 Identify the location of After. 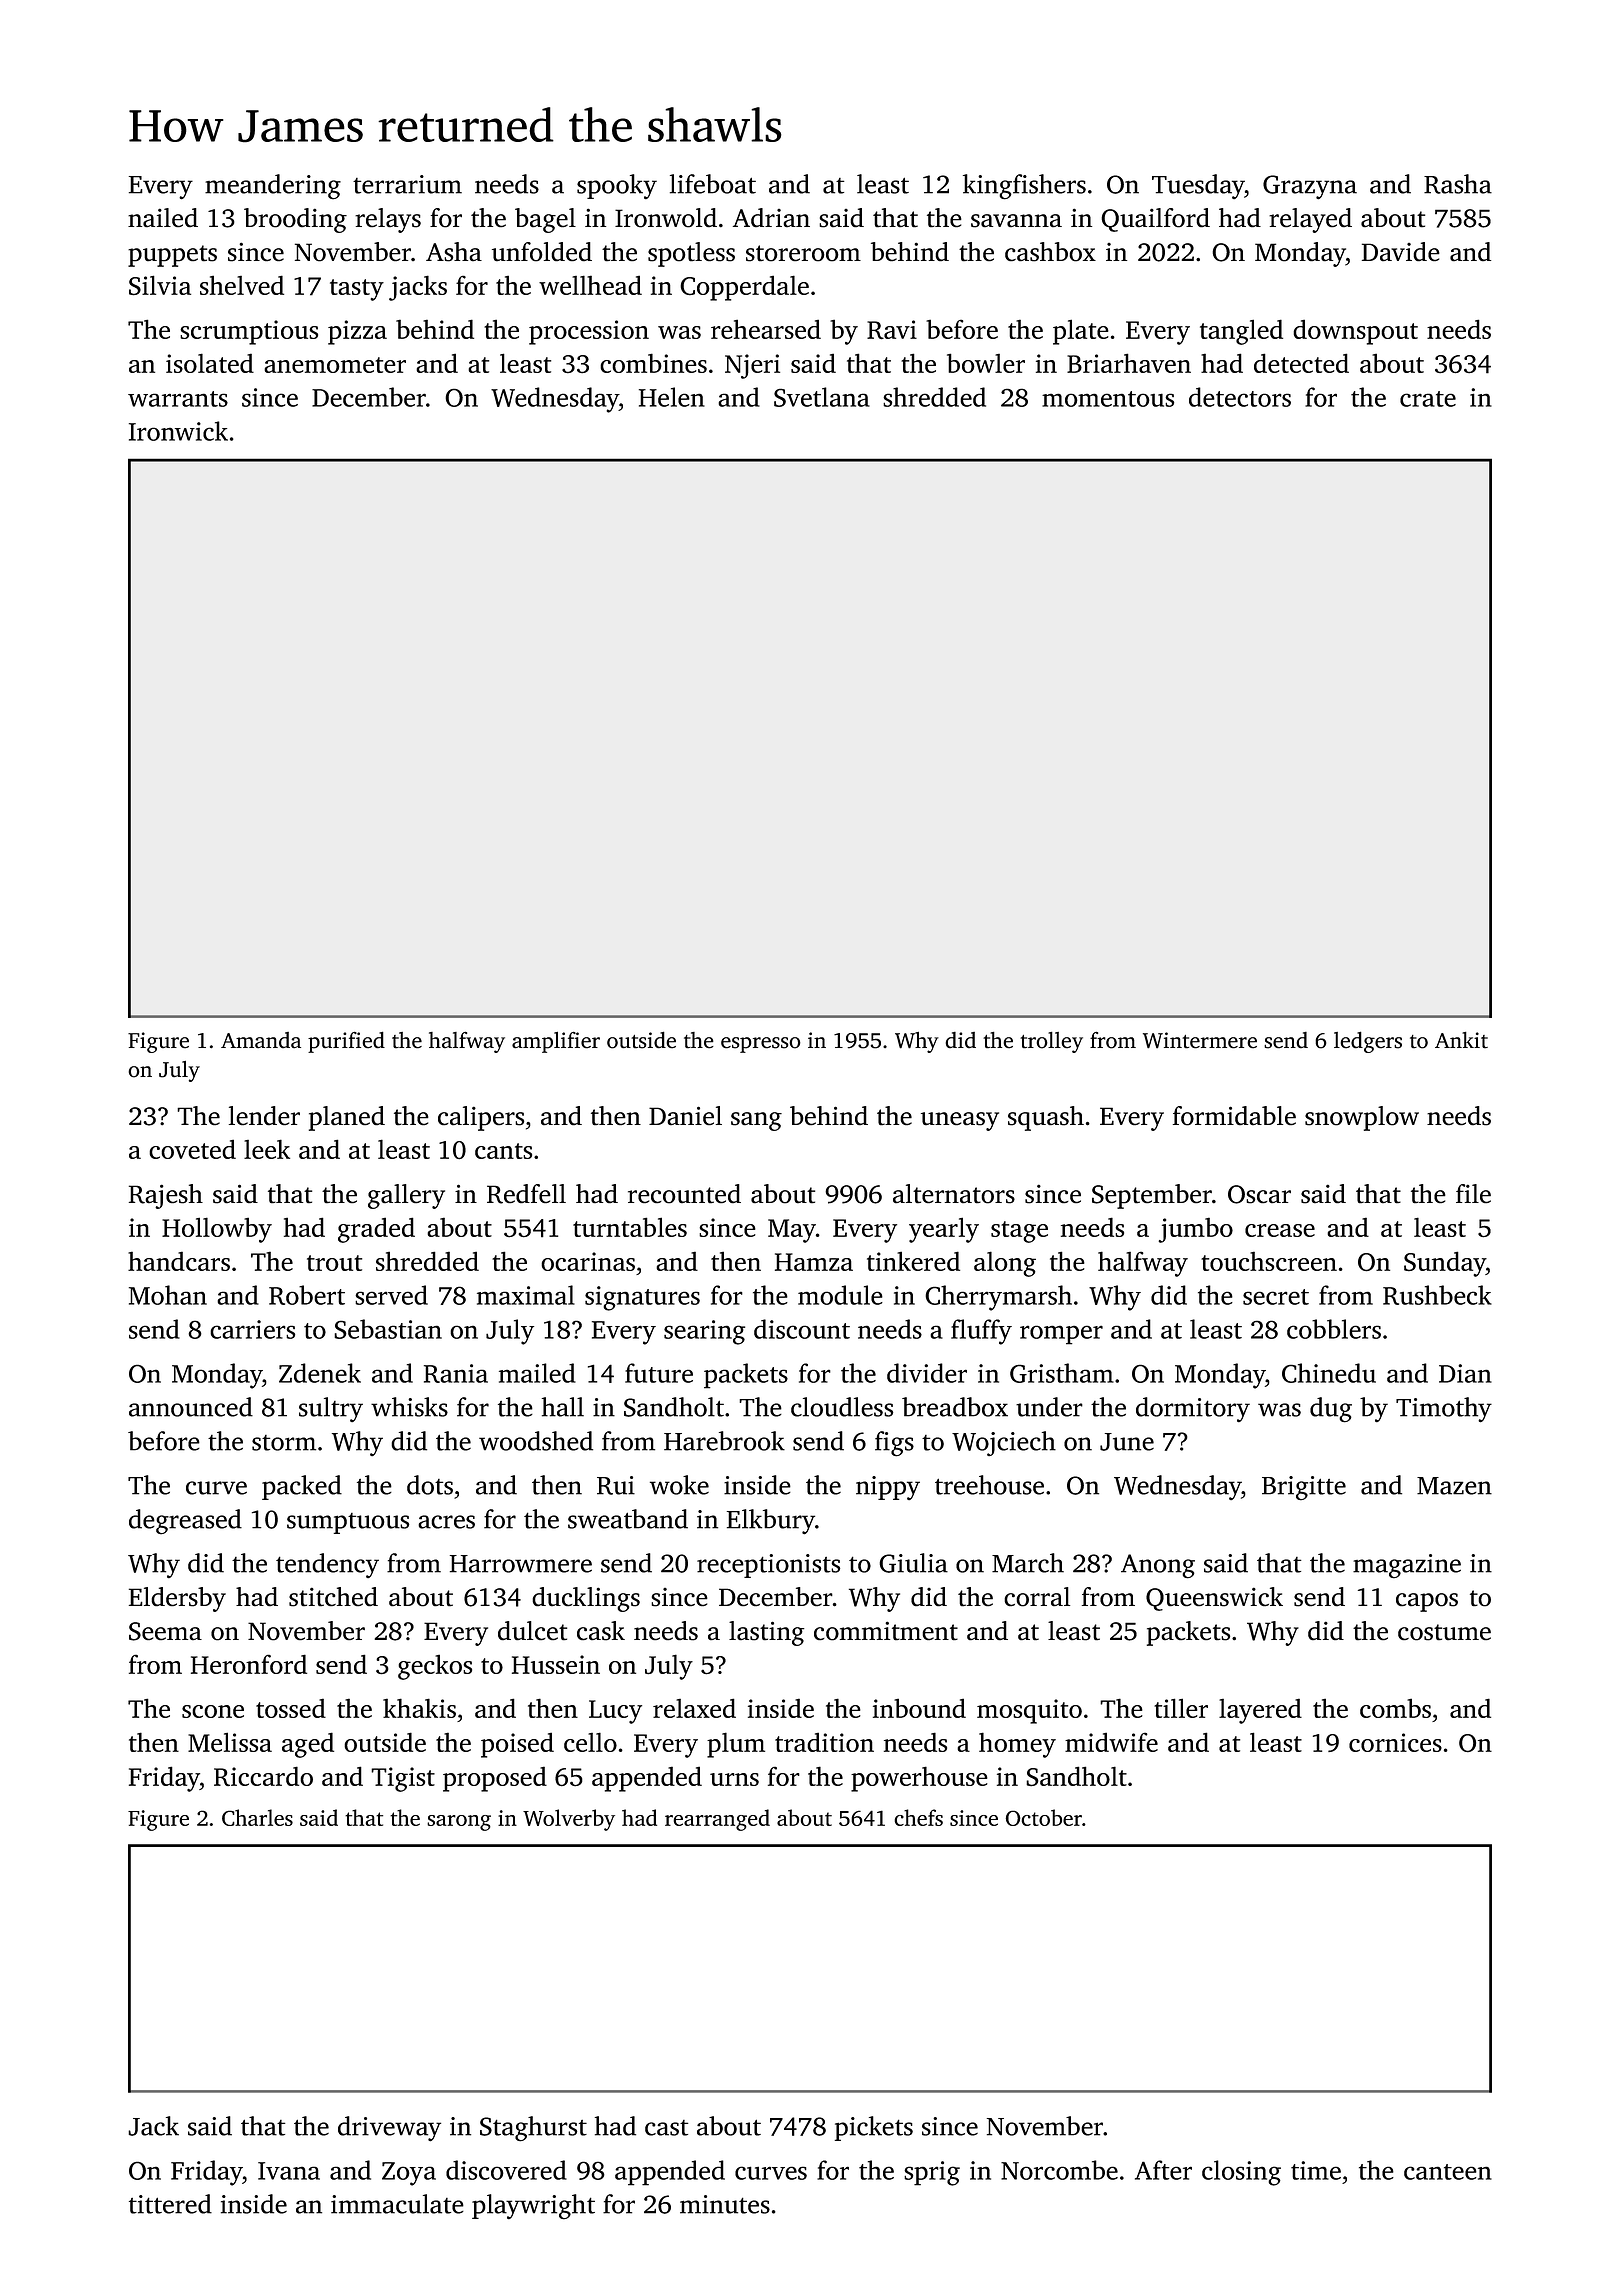
(1163, 2170).
